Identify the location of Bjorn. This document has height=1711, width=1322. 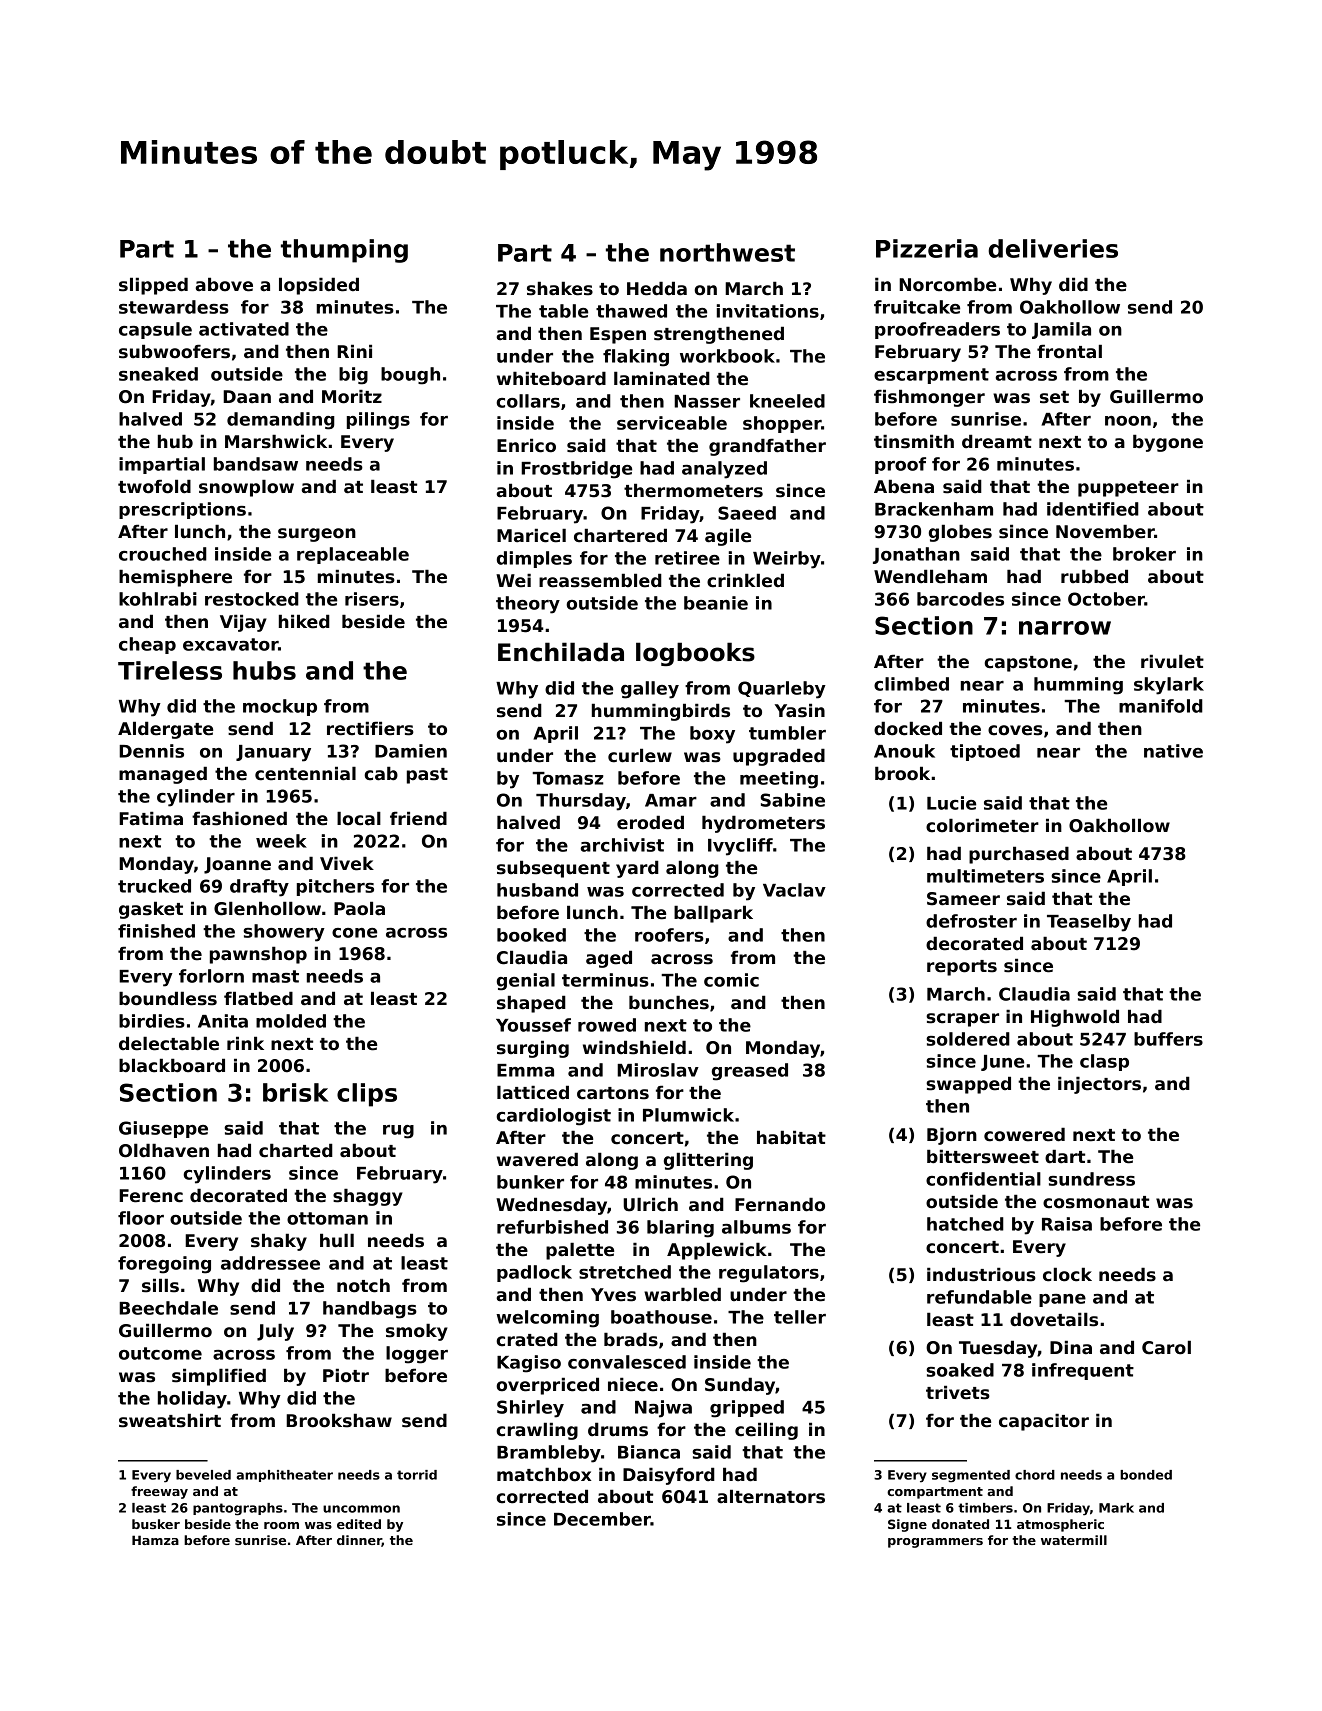
(952, 1136).
